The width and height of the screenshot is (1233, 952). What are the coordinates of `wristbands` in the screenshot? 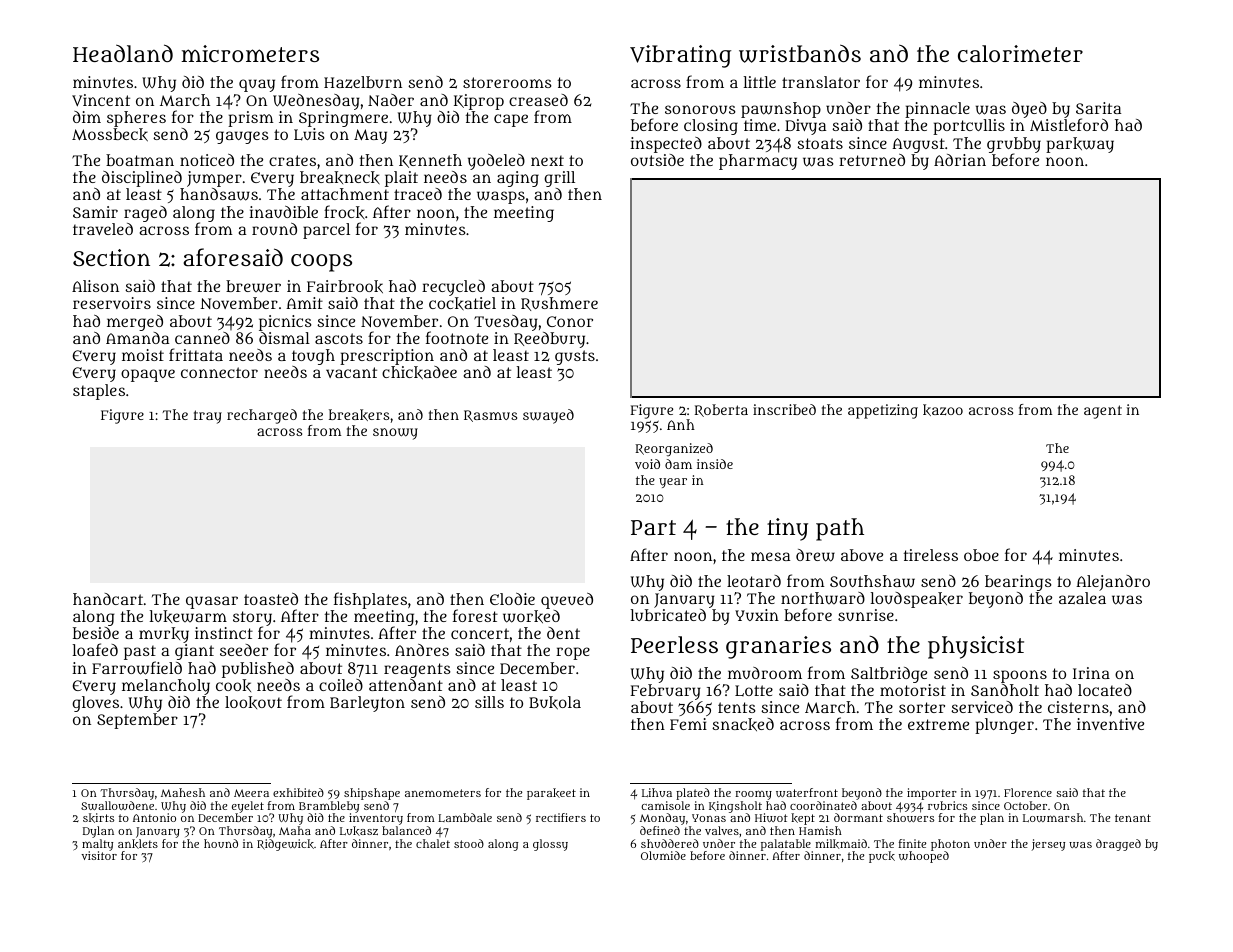 It's located at (800, 53).
